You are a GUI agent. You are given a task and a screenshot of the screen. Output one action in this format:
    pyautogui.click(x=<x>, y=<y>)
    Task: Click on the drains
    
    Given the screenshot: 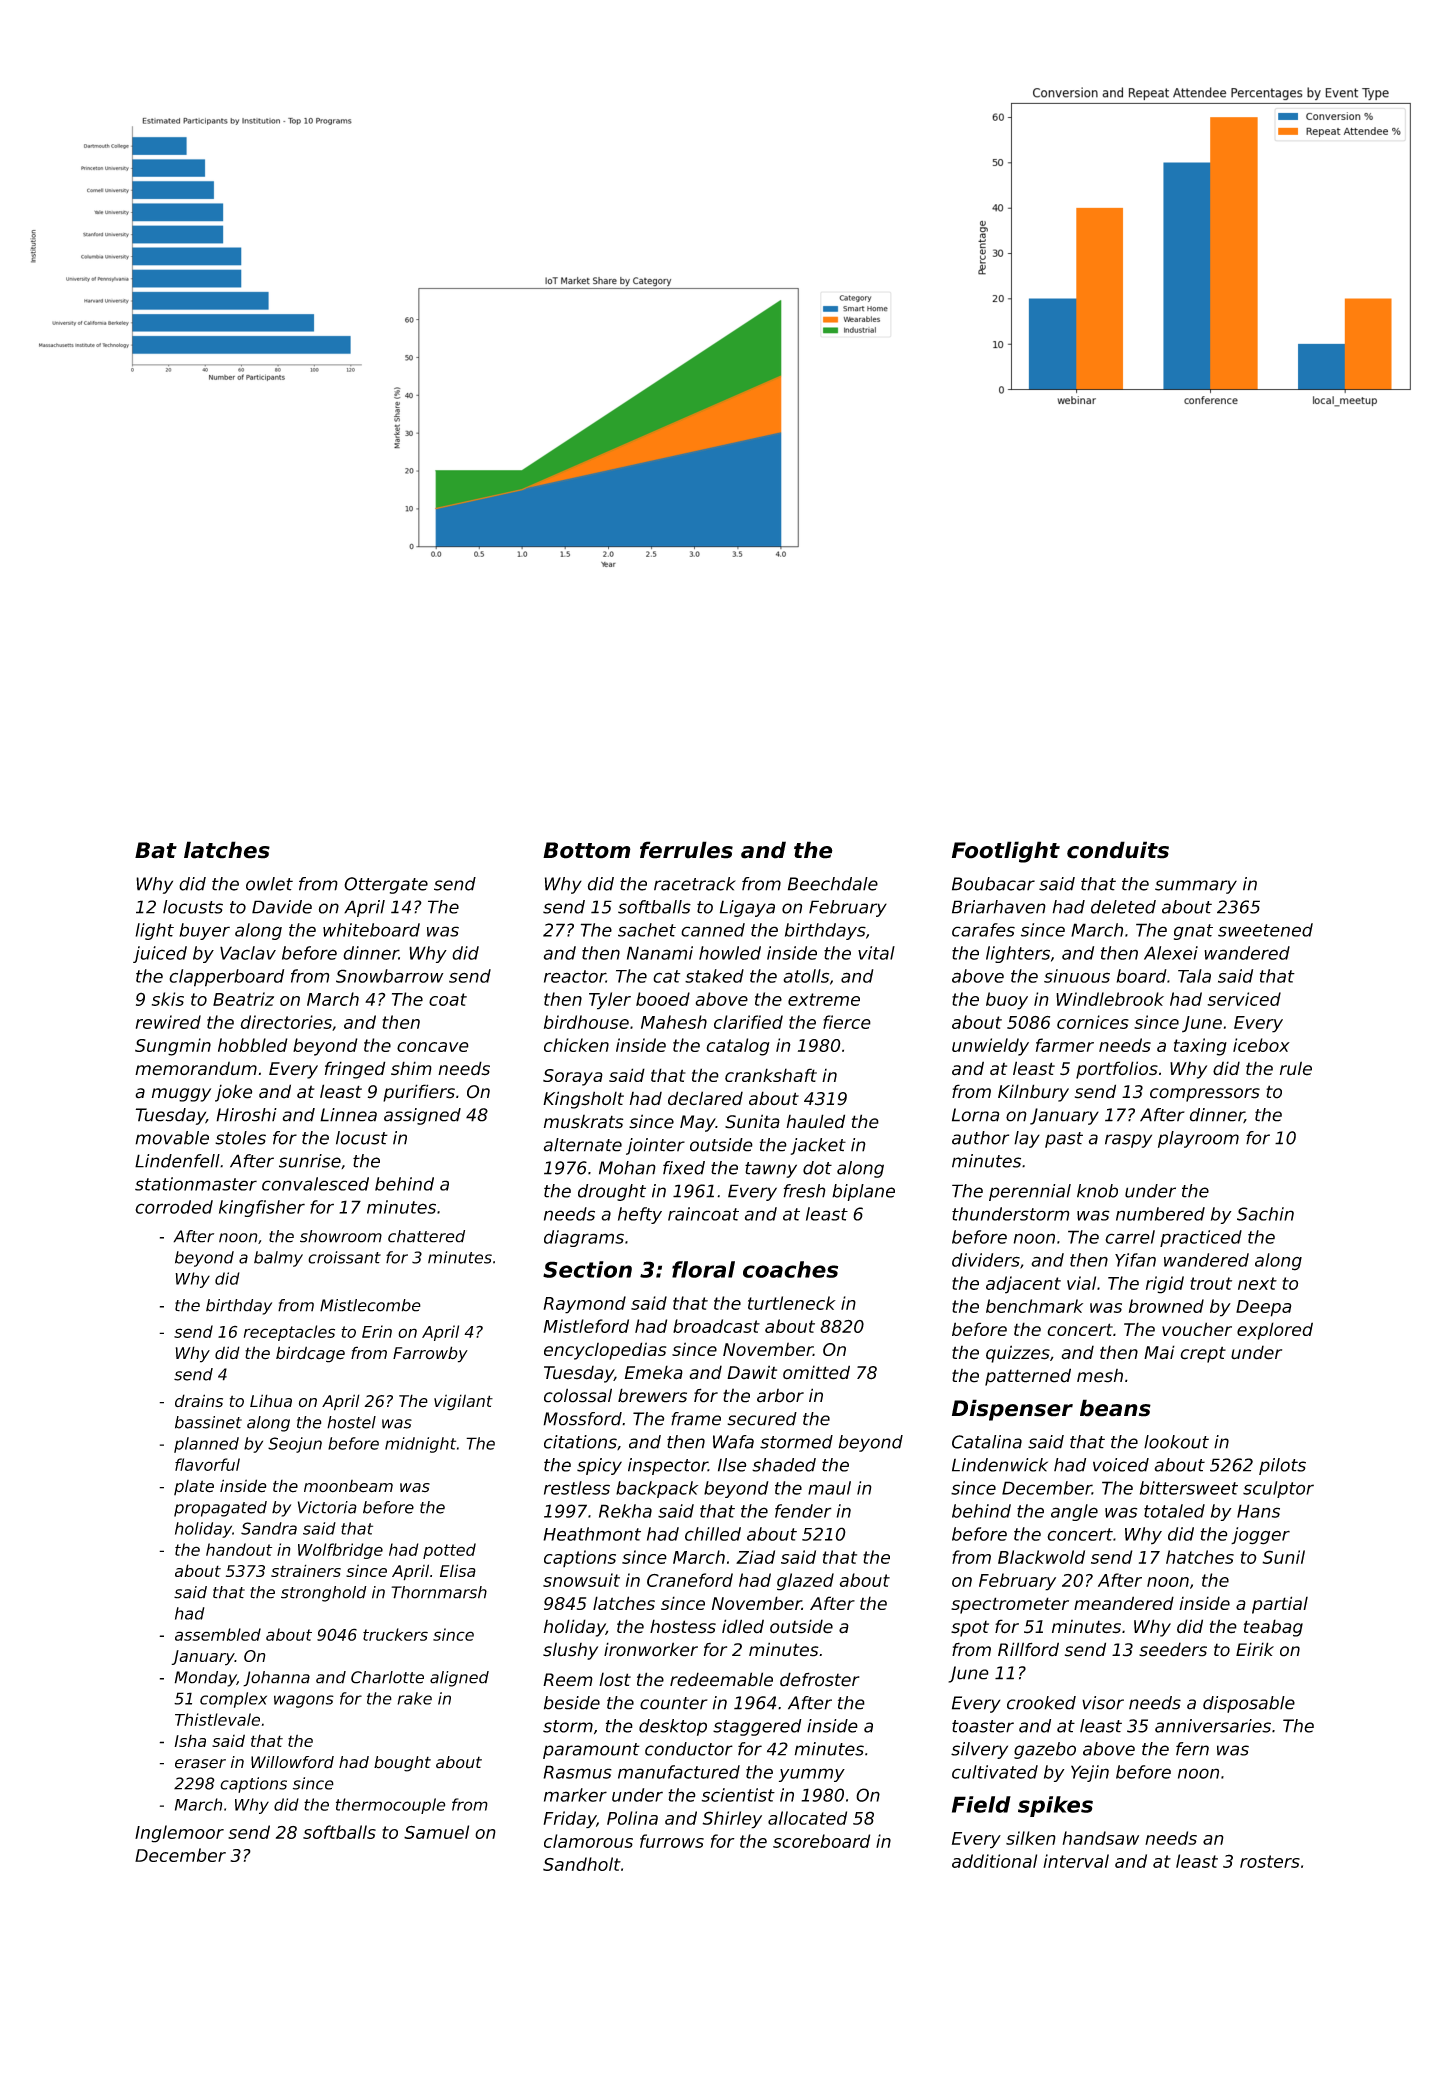 What is the action you would take?
    pyautogui.click(x=199, y=1401)
